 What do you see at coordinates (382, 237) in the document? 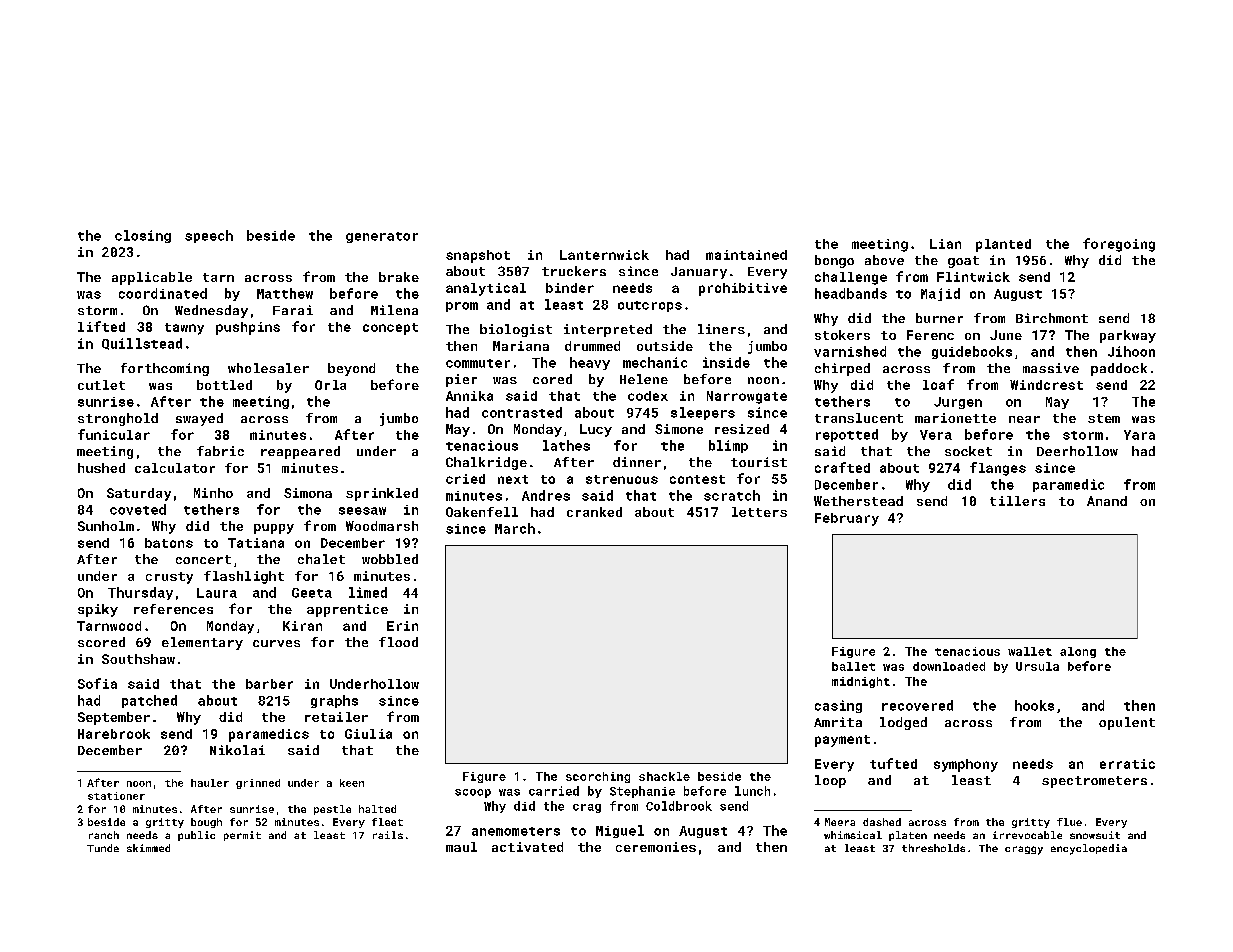
I see `generator` at bounding box center [382, 237].
